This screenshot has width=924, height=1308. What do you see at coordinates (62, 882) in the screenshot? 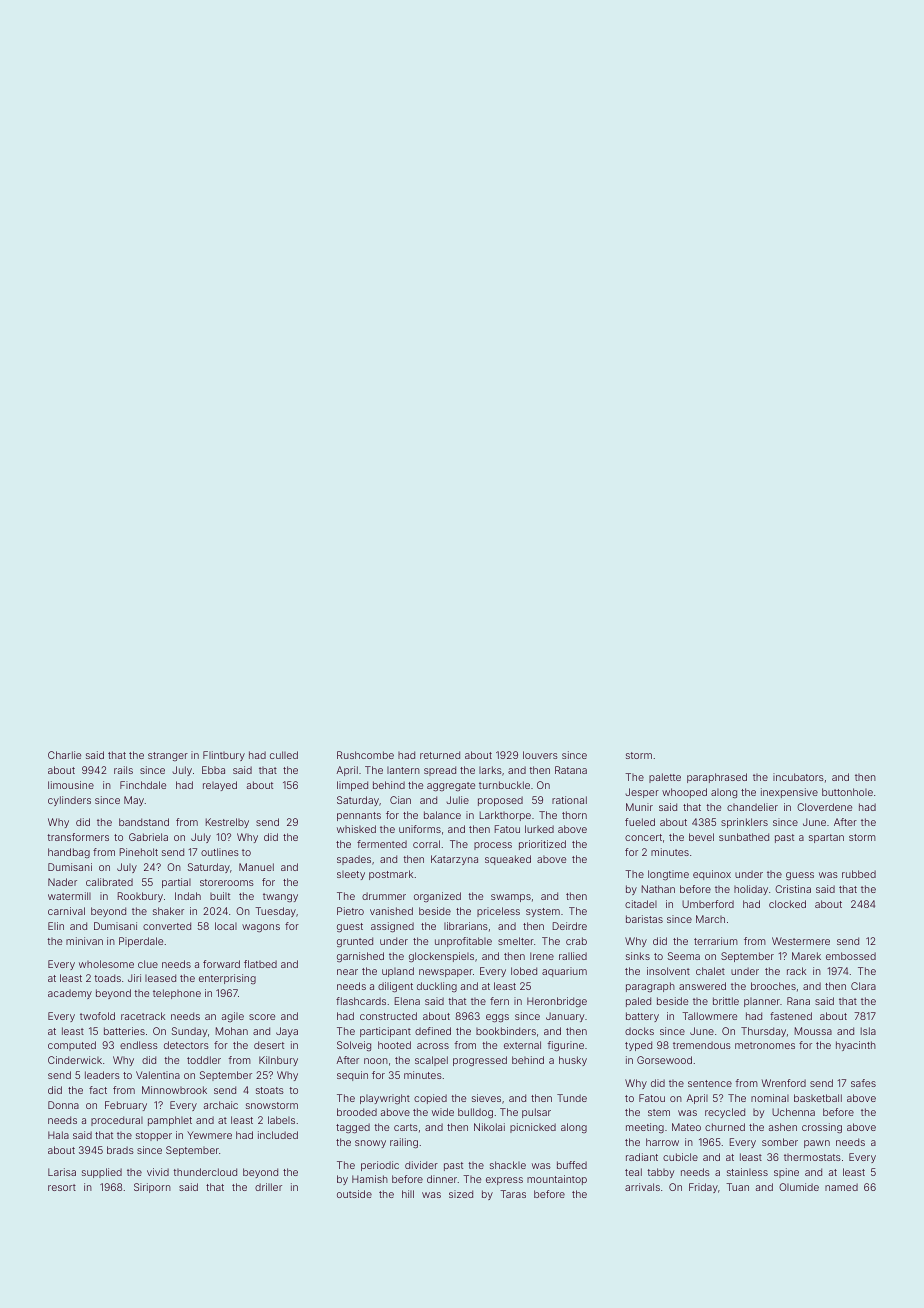
I see `Nader` at bounding box center [62, 882].
